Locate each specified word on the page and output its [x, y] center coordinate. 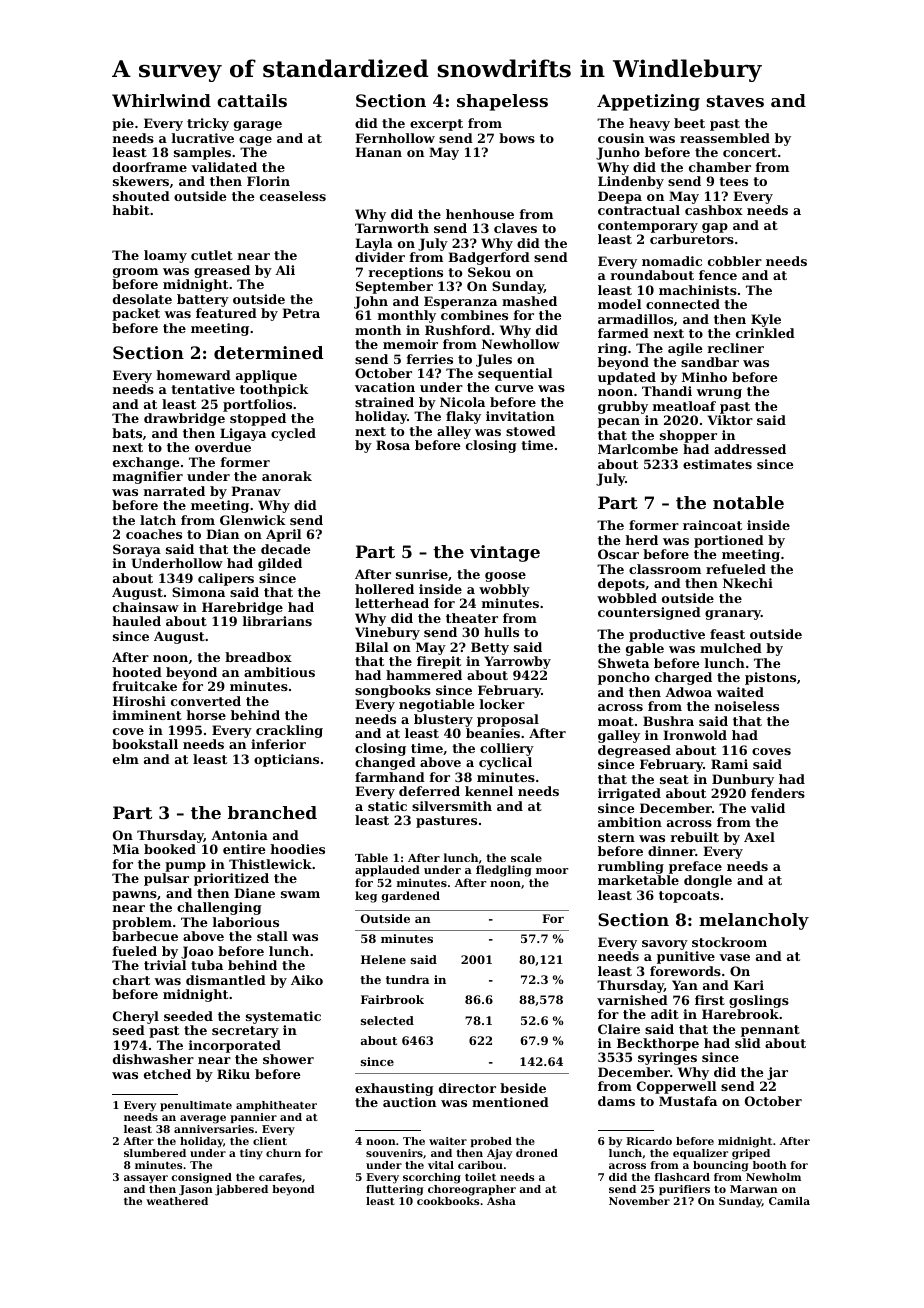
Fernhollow [395, 138]
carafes [280, 1177]
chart [131, 980]
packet [136, 314]
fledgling [504, 871]
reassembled [725, 138]
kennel [489, 791]
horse [206, 715]
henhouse [480, 214]
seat [674, 779]
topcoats [689, 897]
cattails [252, 100]
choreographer [472, 1190]
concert [750, 152]
